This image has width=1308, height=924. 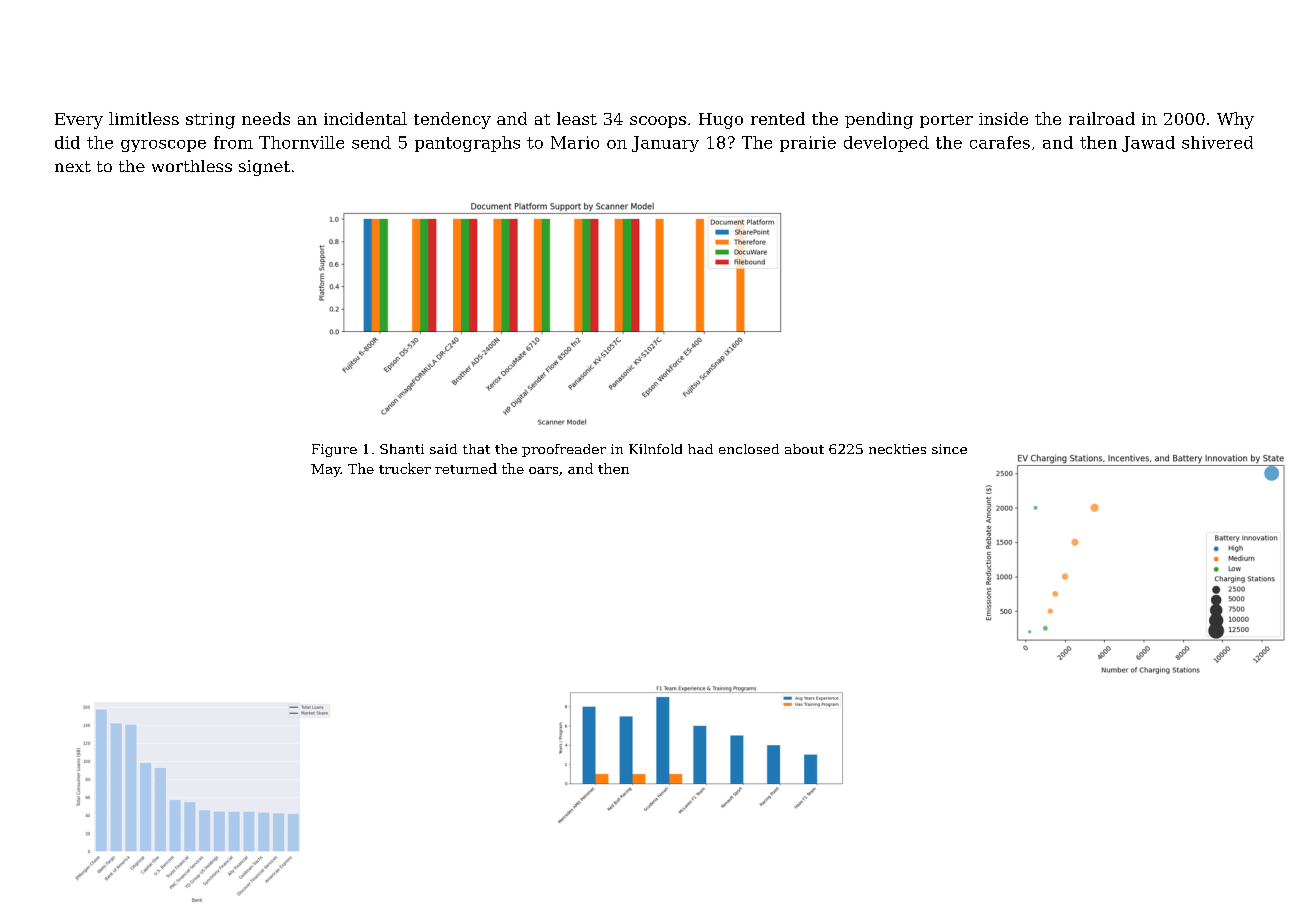 I want to click on signet, so click(x=264, y=168).
